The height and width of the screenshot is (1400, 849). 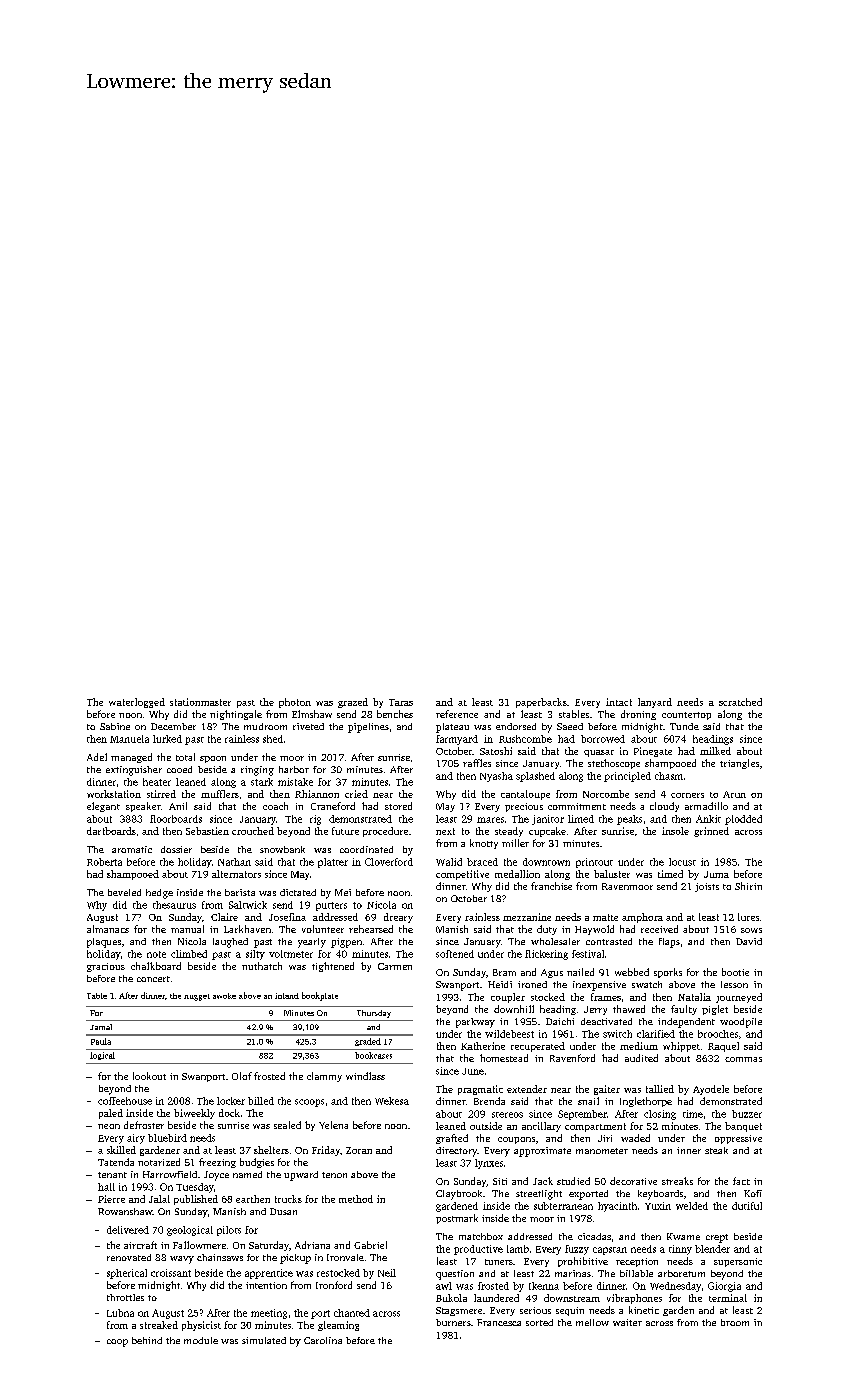 I want to click on mares, so click(x=490, y=820).
